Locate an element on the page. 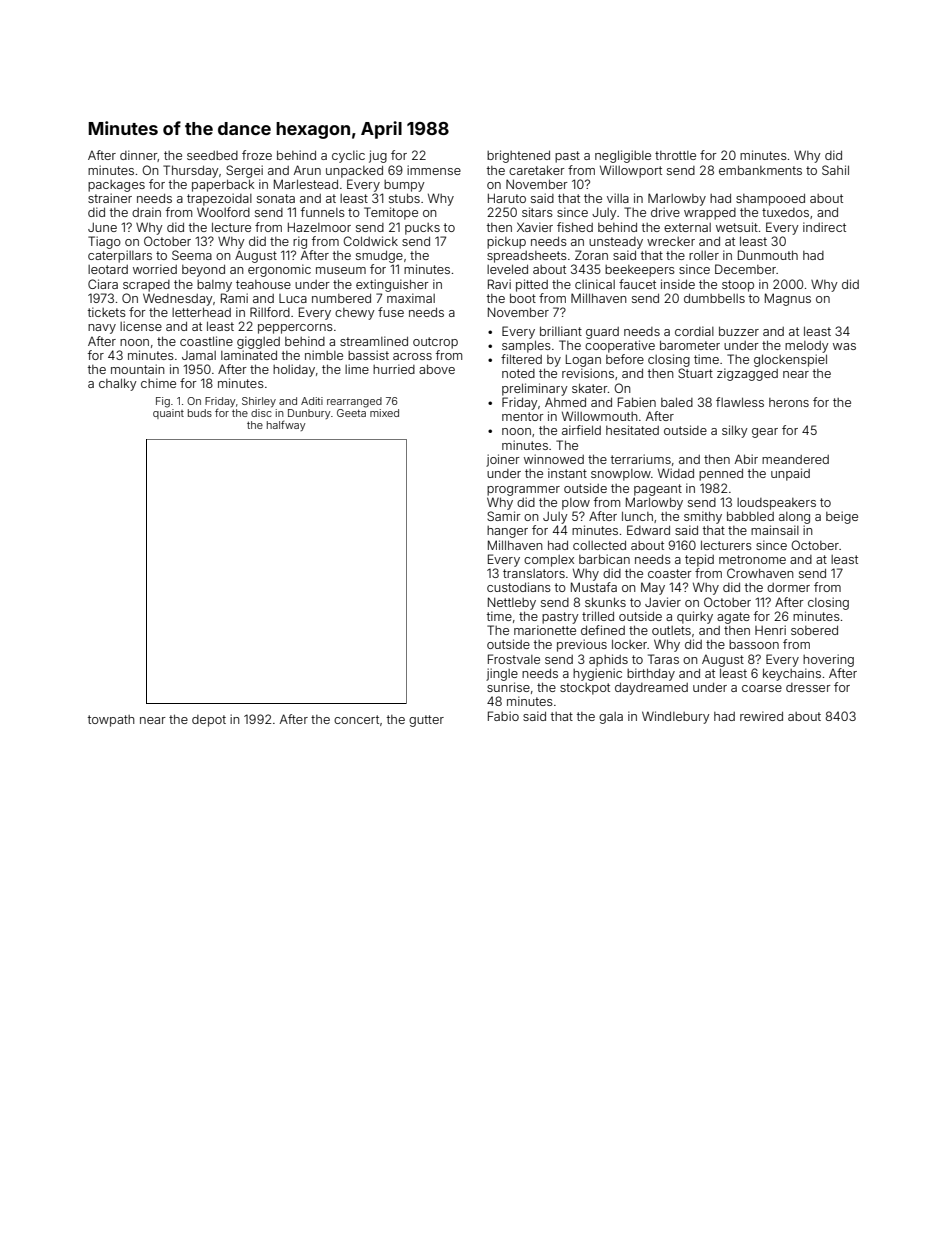 Image resolution: width=952 pixels, height=1233 pixels. Hazelmoor is located at coordinates (319, 227).
